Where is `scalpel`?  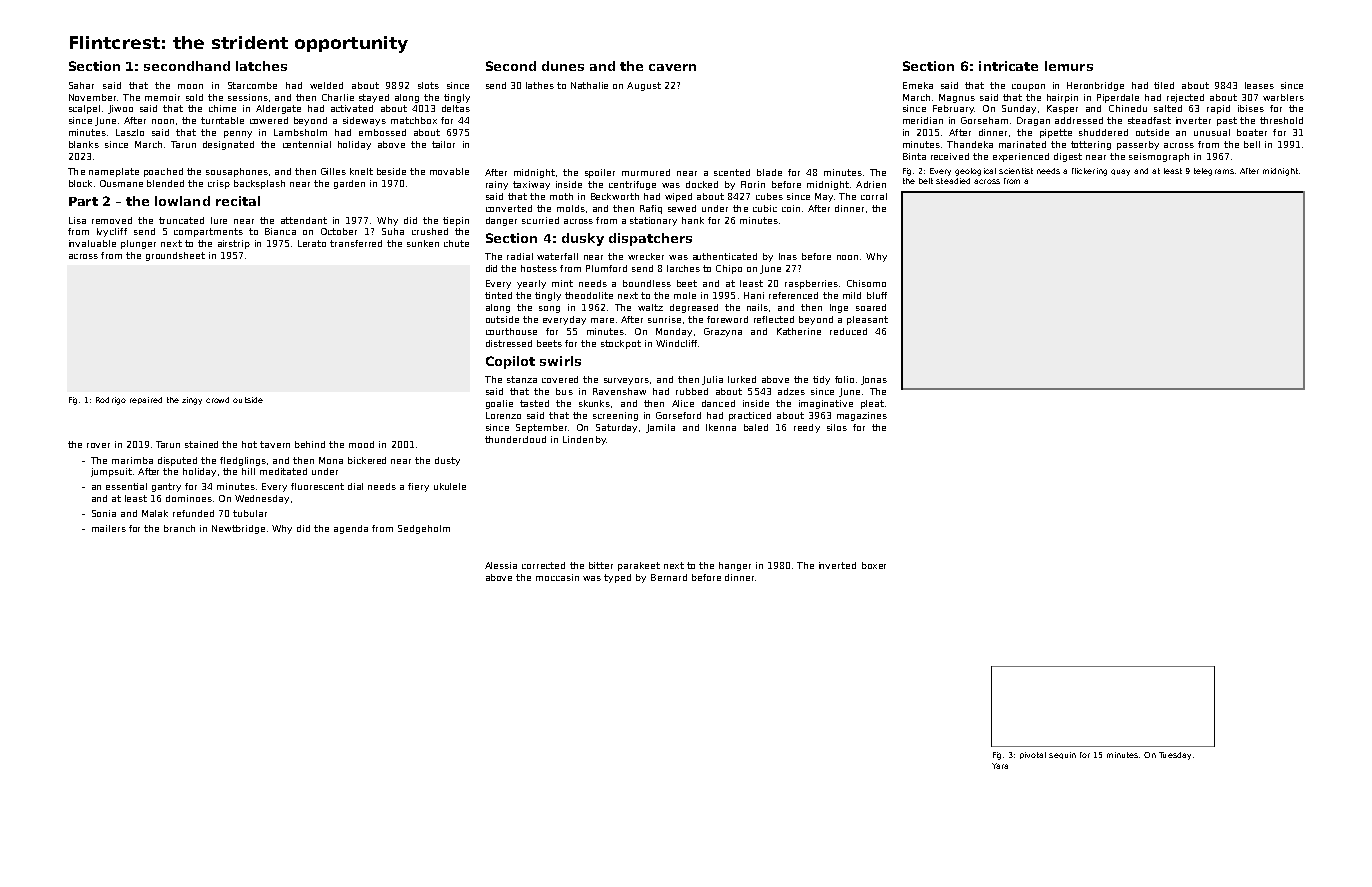 scalpel is located at coordinates (84, 109).
